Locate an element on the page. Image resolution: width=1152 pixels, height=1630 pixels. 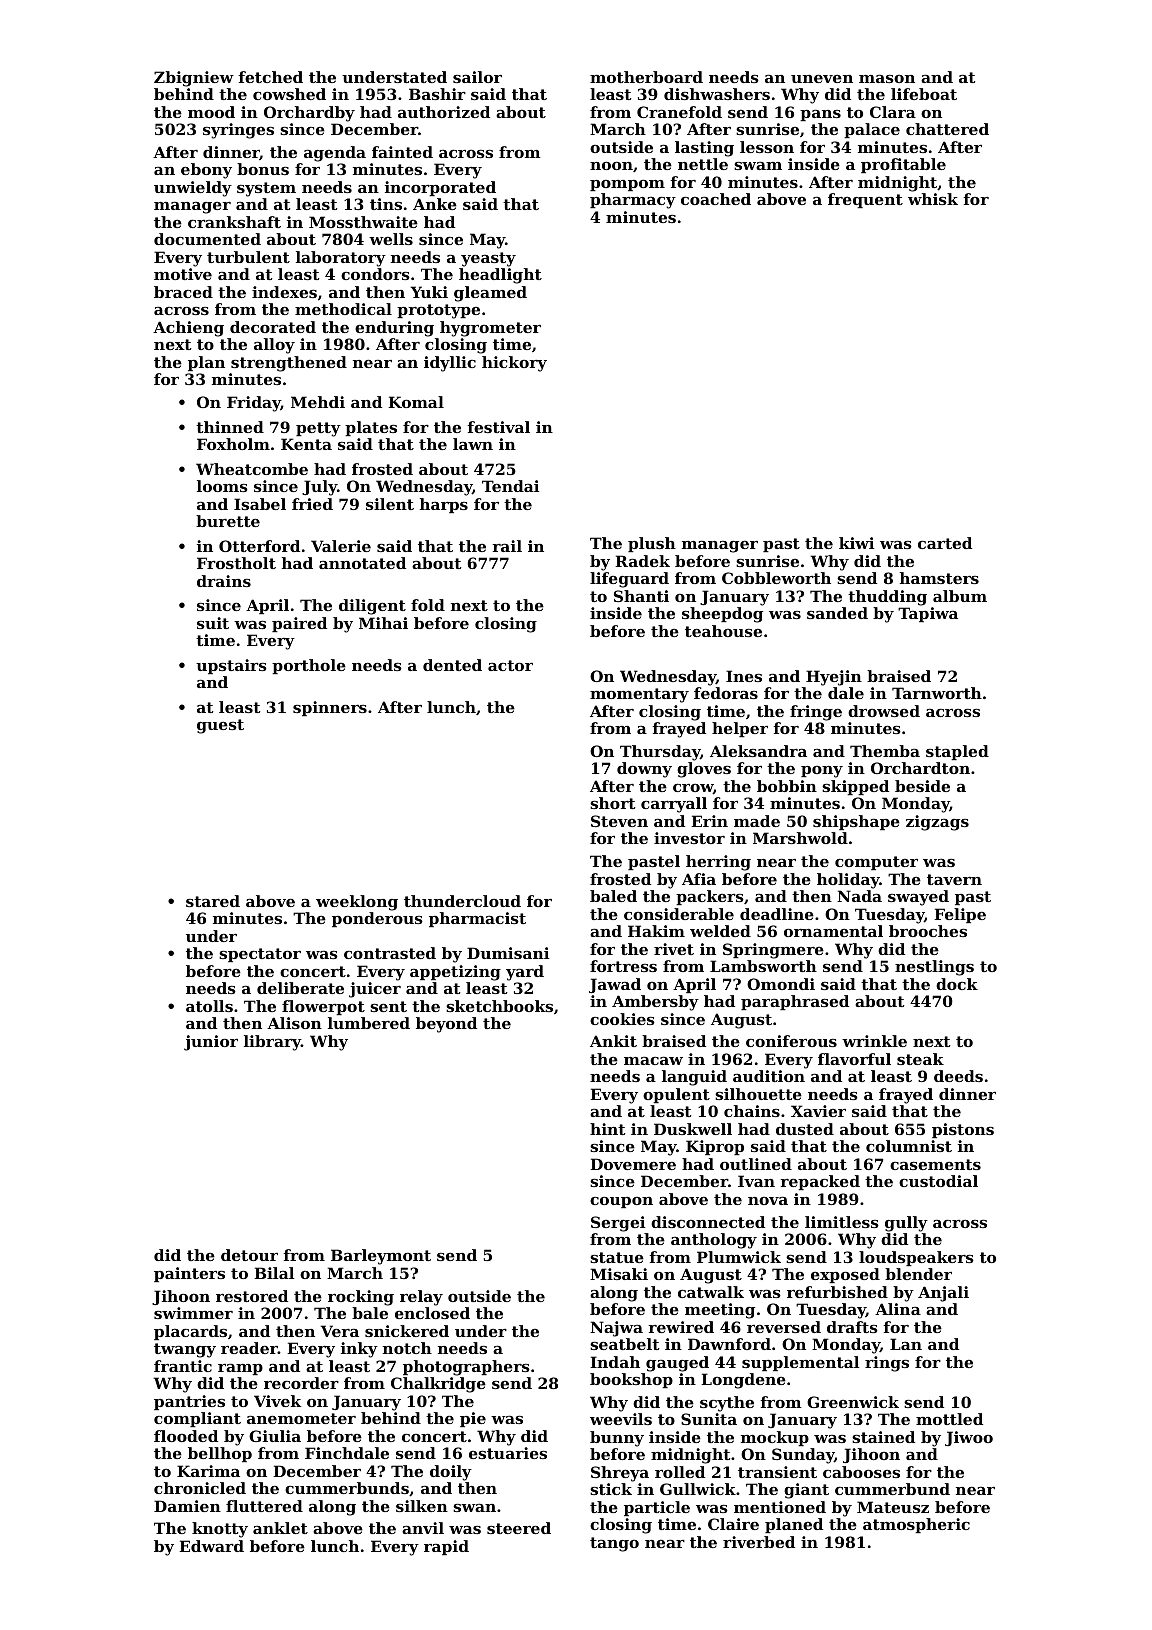
tavern is located at coordinates (954, 879).
